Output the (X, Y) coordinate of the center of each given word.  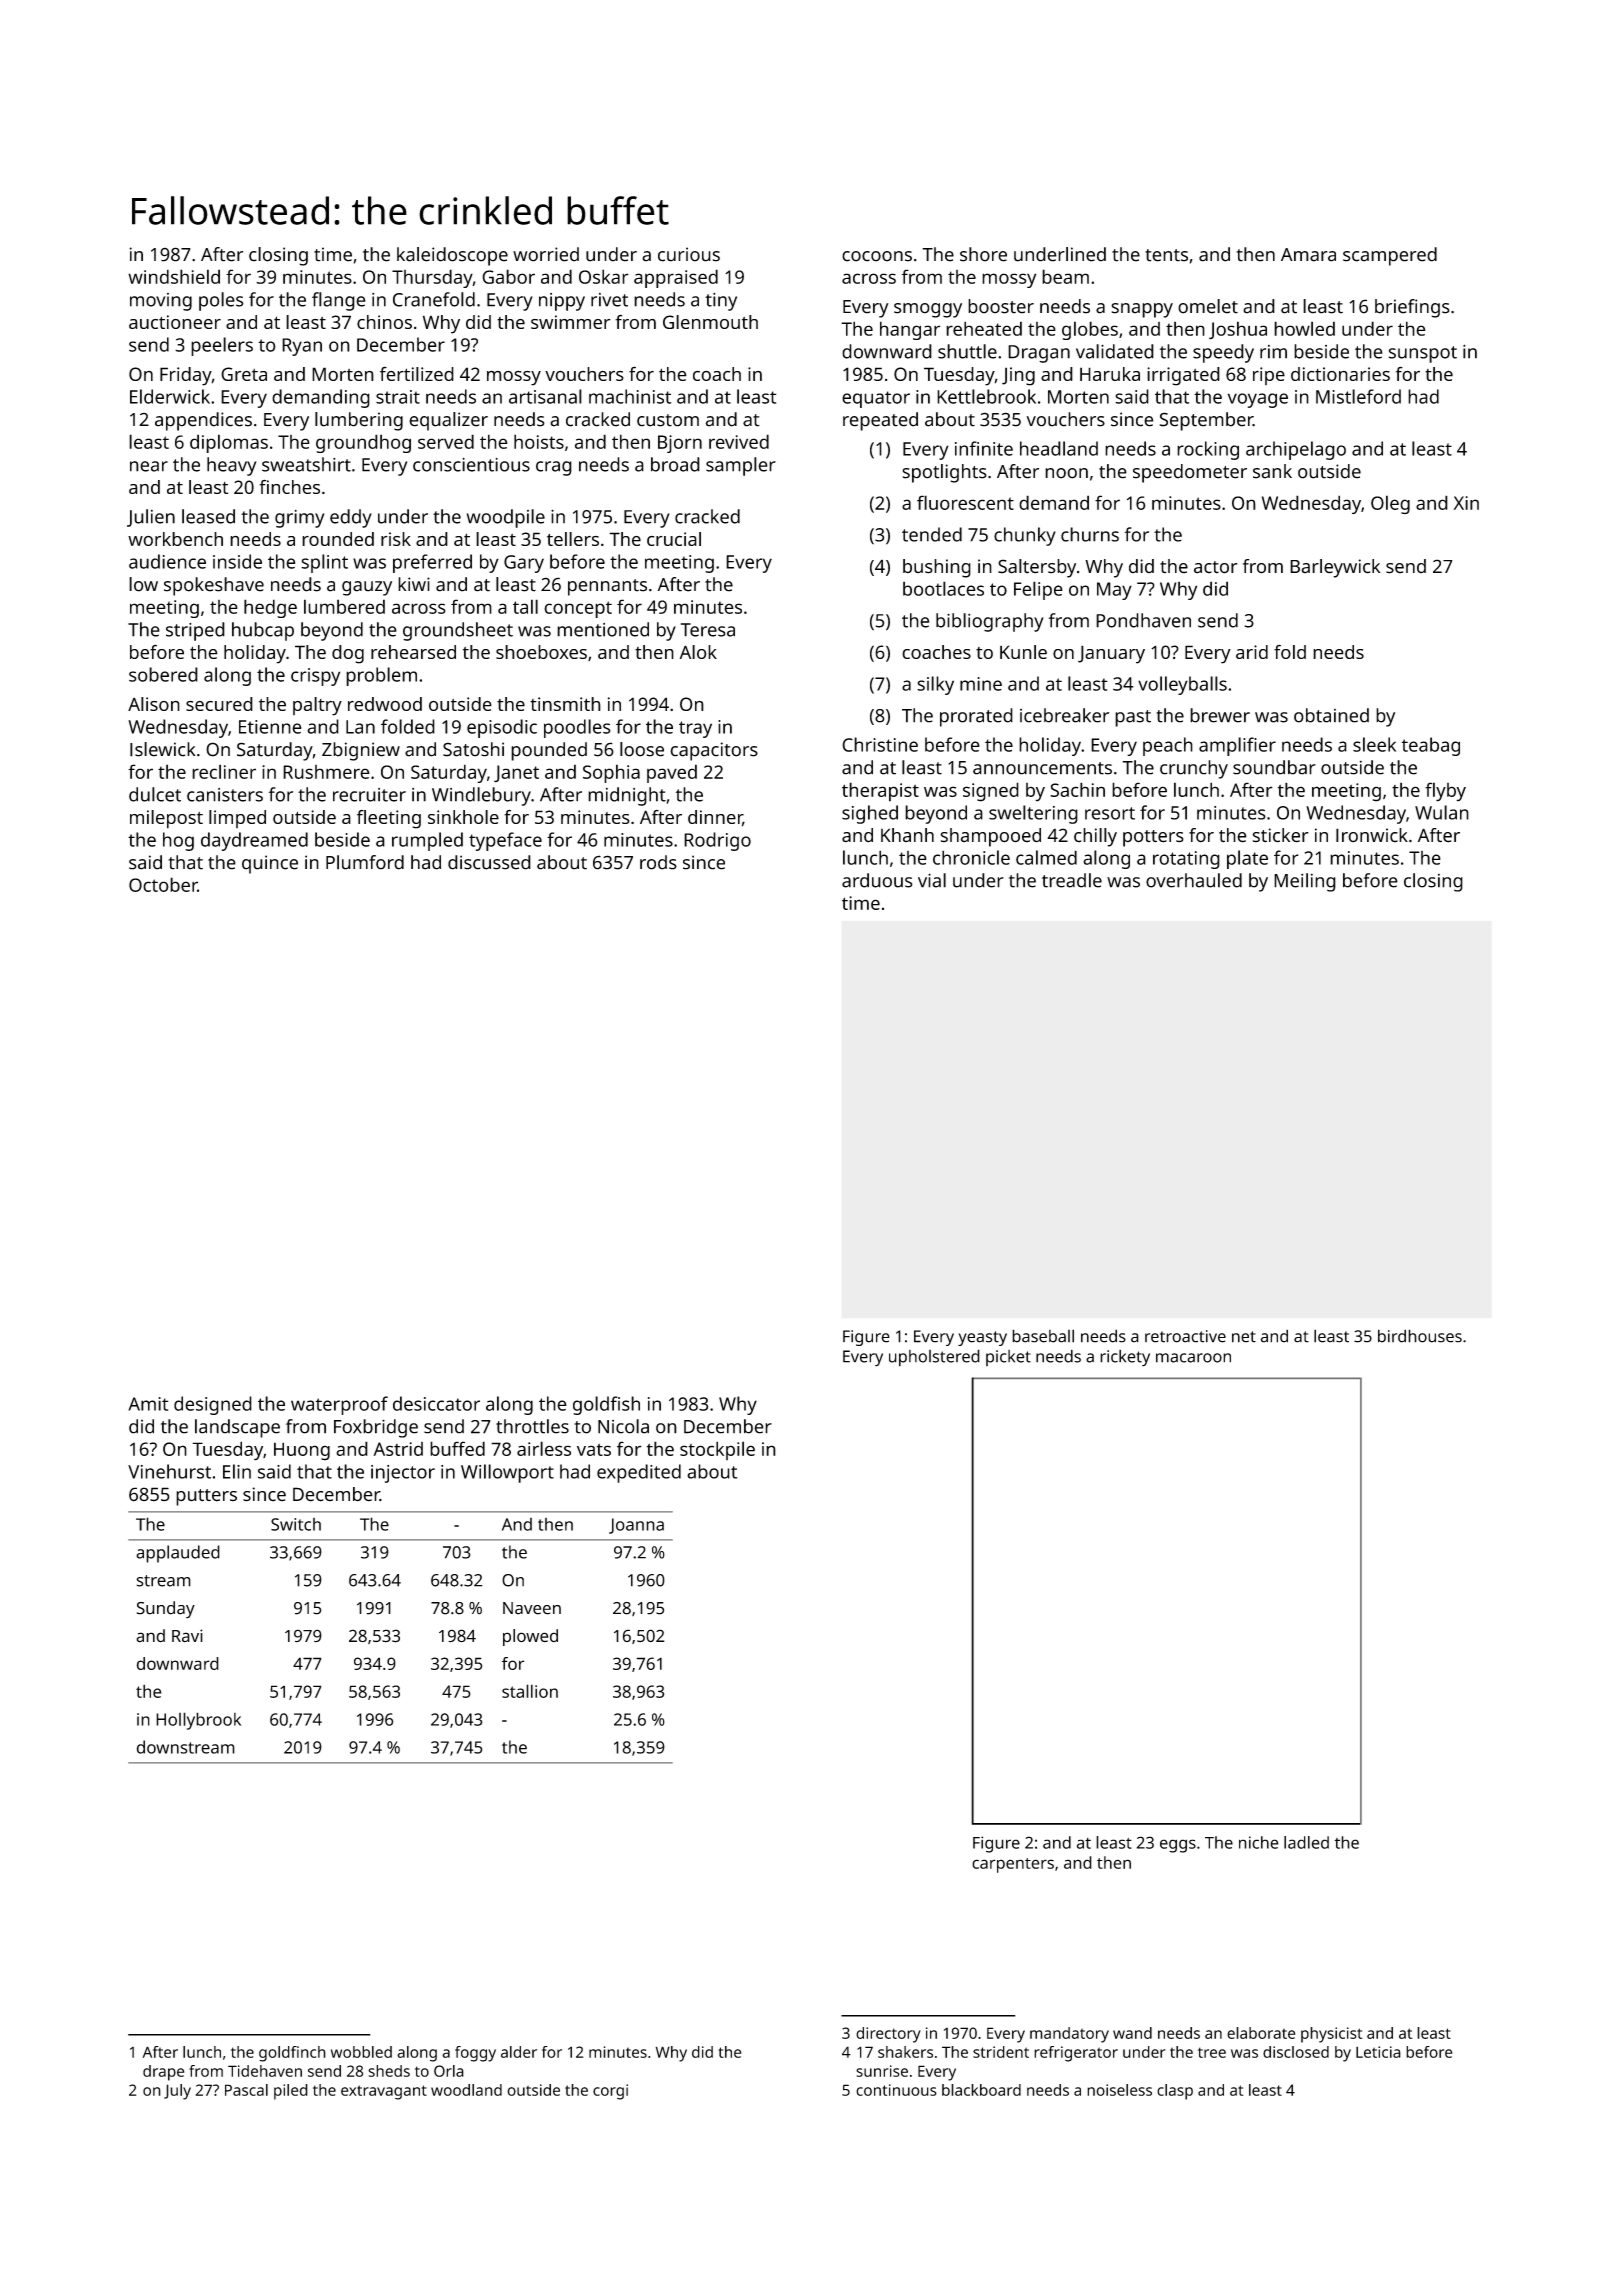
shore (983, 254)
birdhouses (1420, 1336)
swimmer (571, 322)
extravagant (384, 2092)
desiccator (436, 1403)
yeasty (982, 1338)
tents (1166, 255)
